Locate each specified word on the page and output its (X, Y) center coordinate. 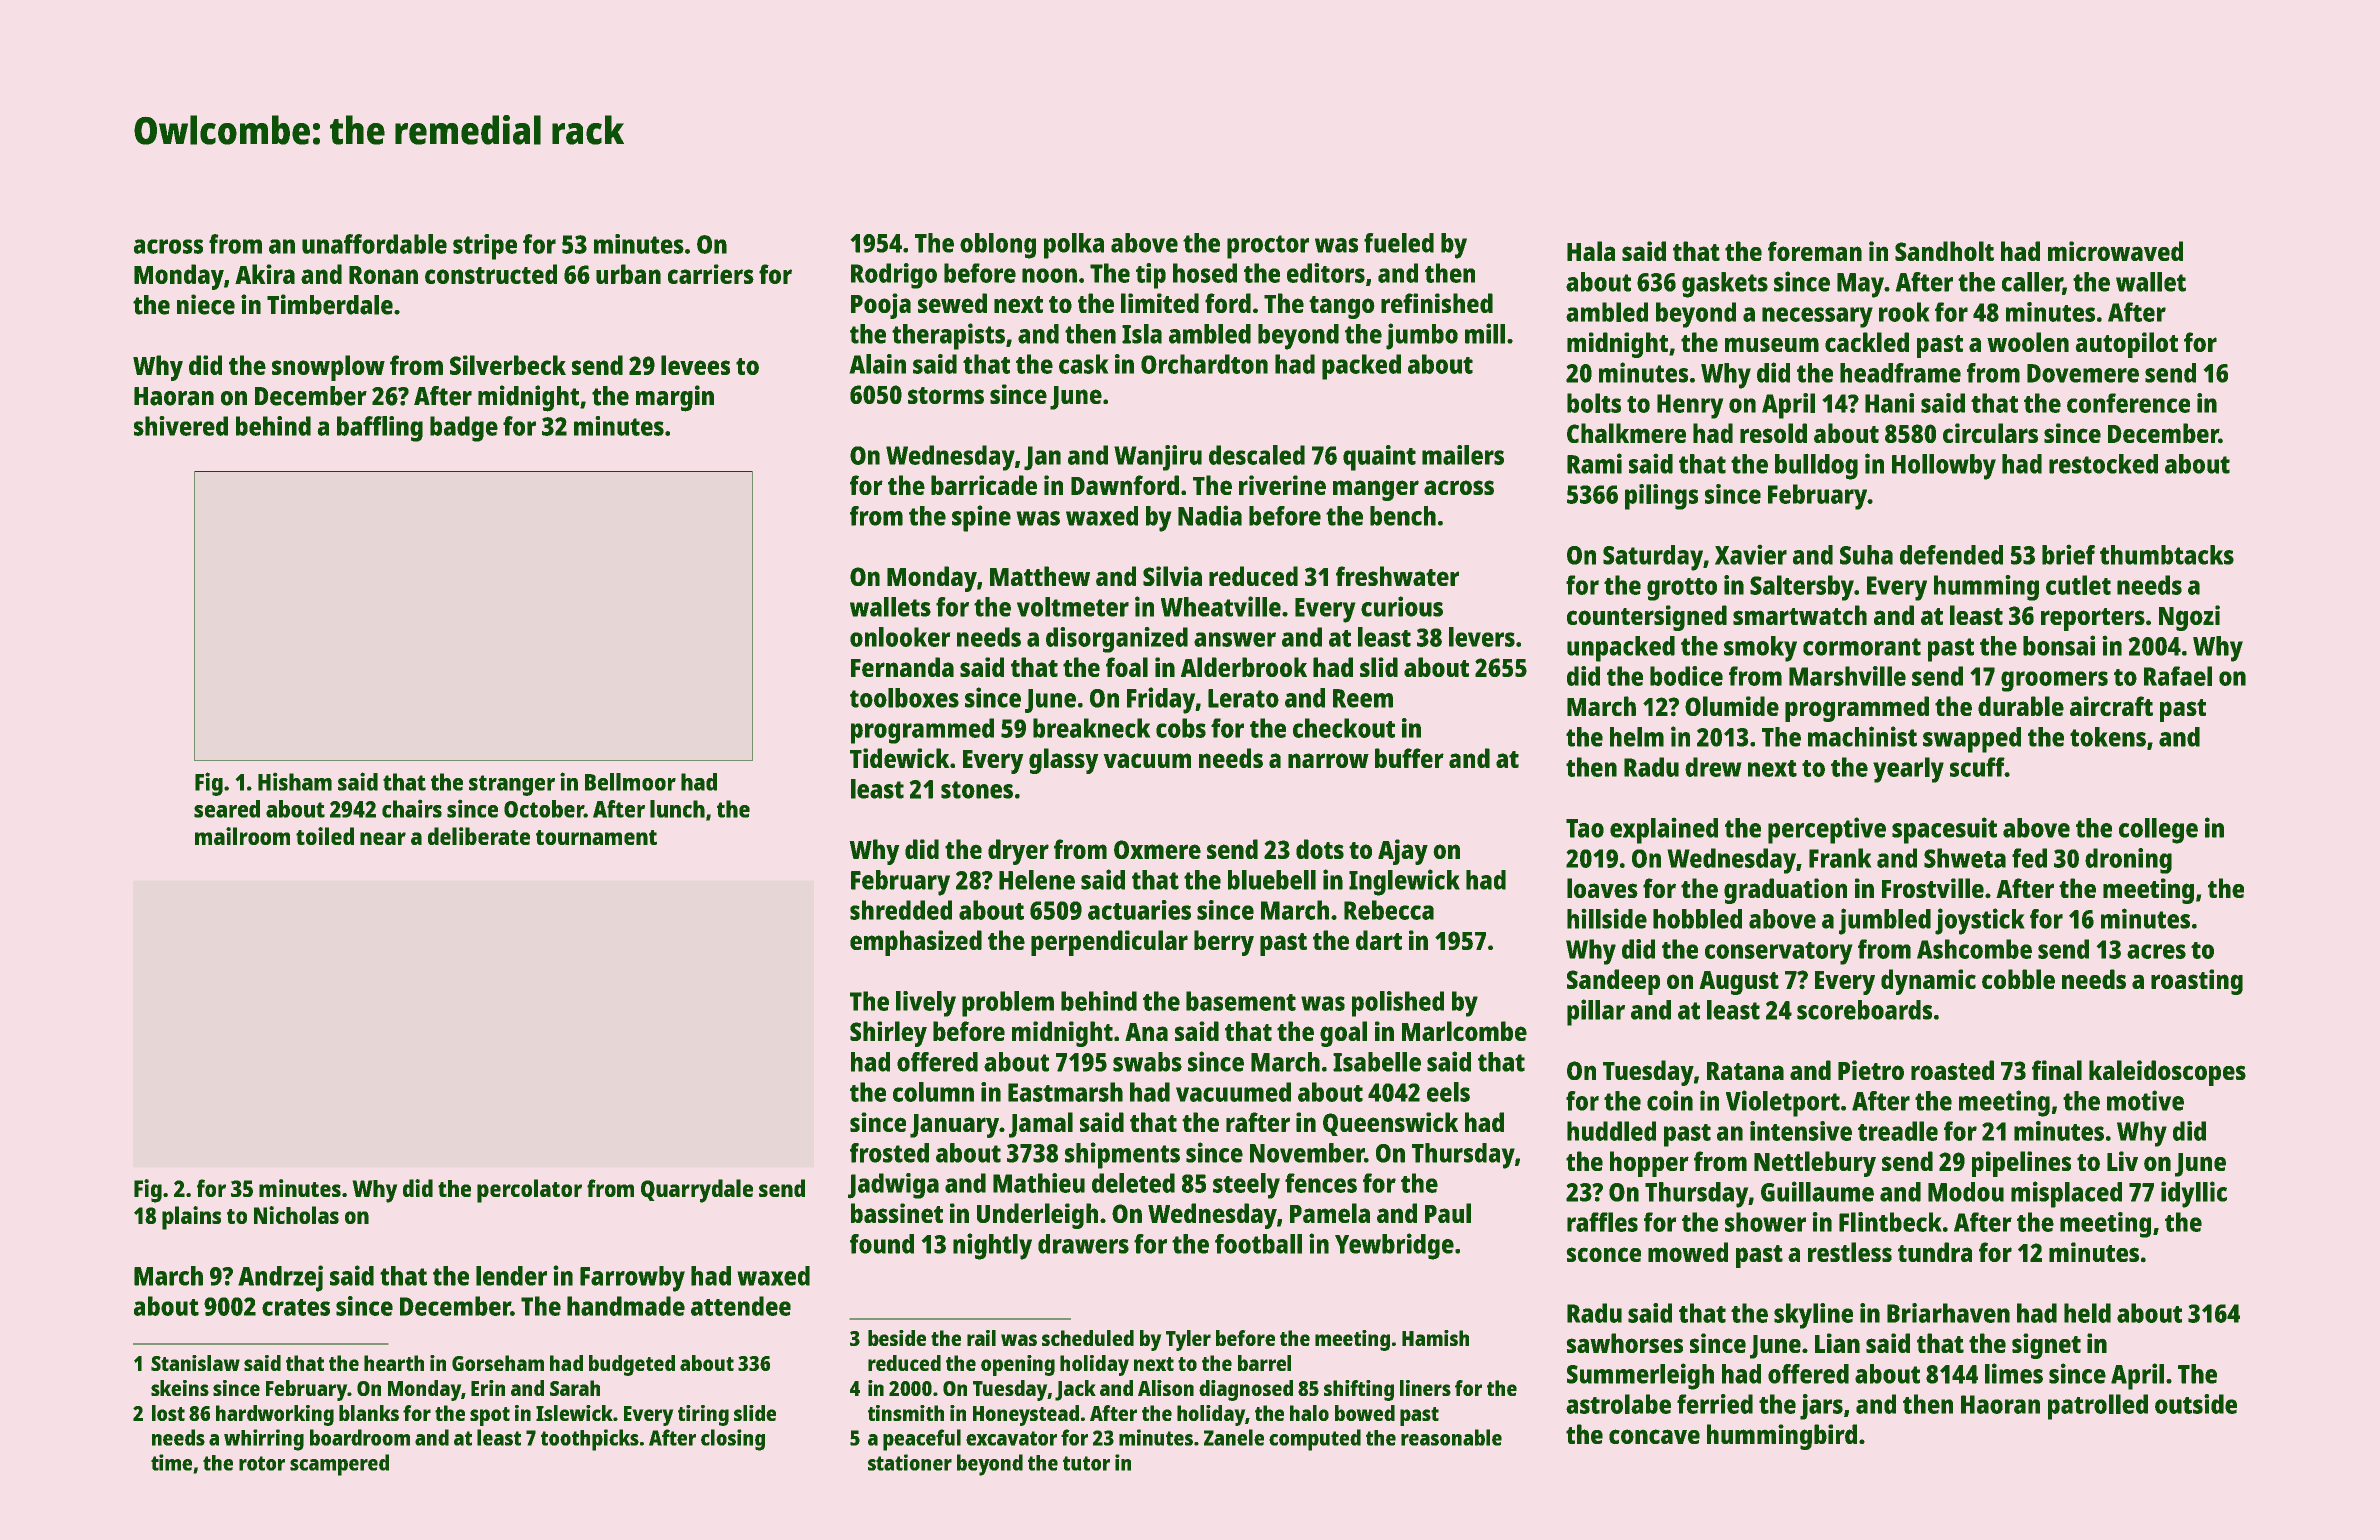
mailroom (242, 836)
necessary (1817, 317)
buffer (1409, 758)
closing (733, 1440)
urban (628, 274)
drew (1713, 767)
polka (1074, 246)
